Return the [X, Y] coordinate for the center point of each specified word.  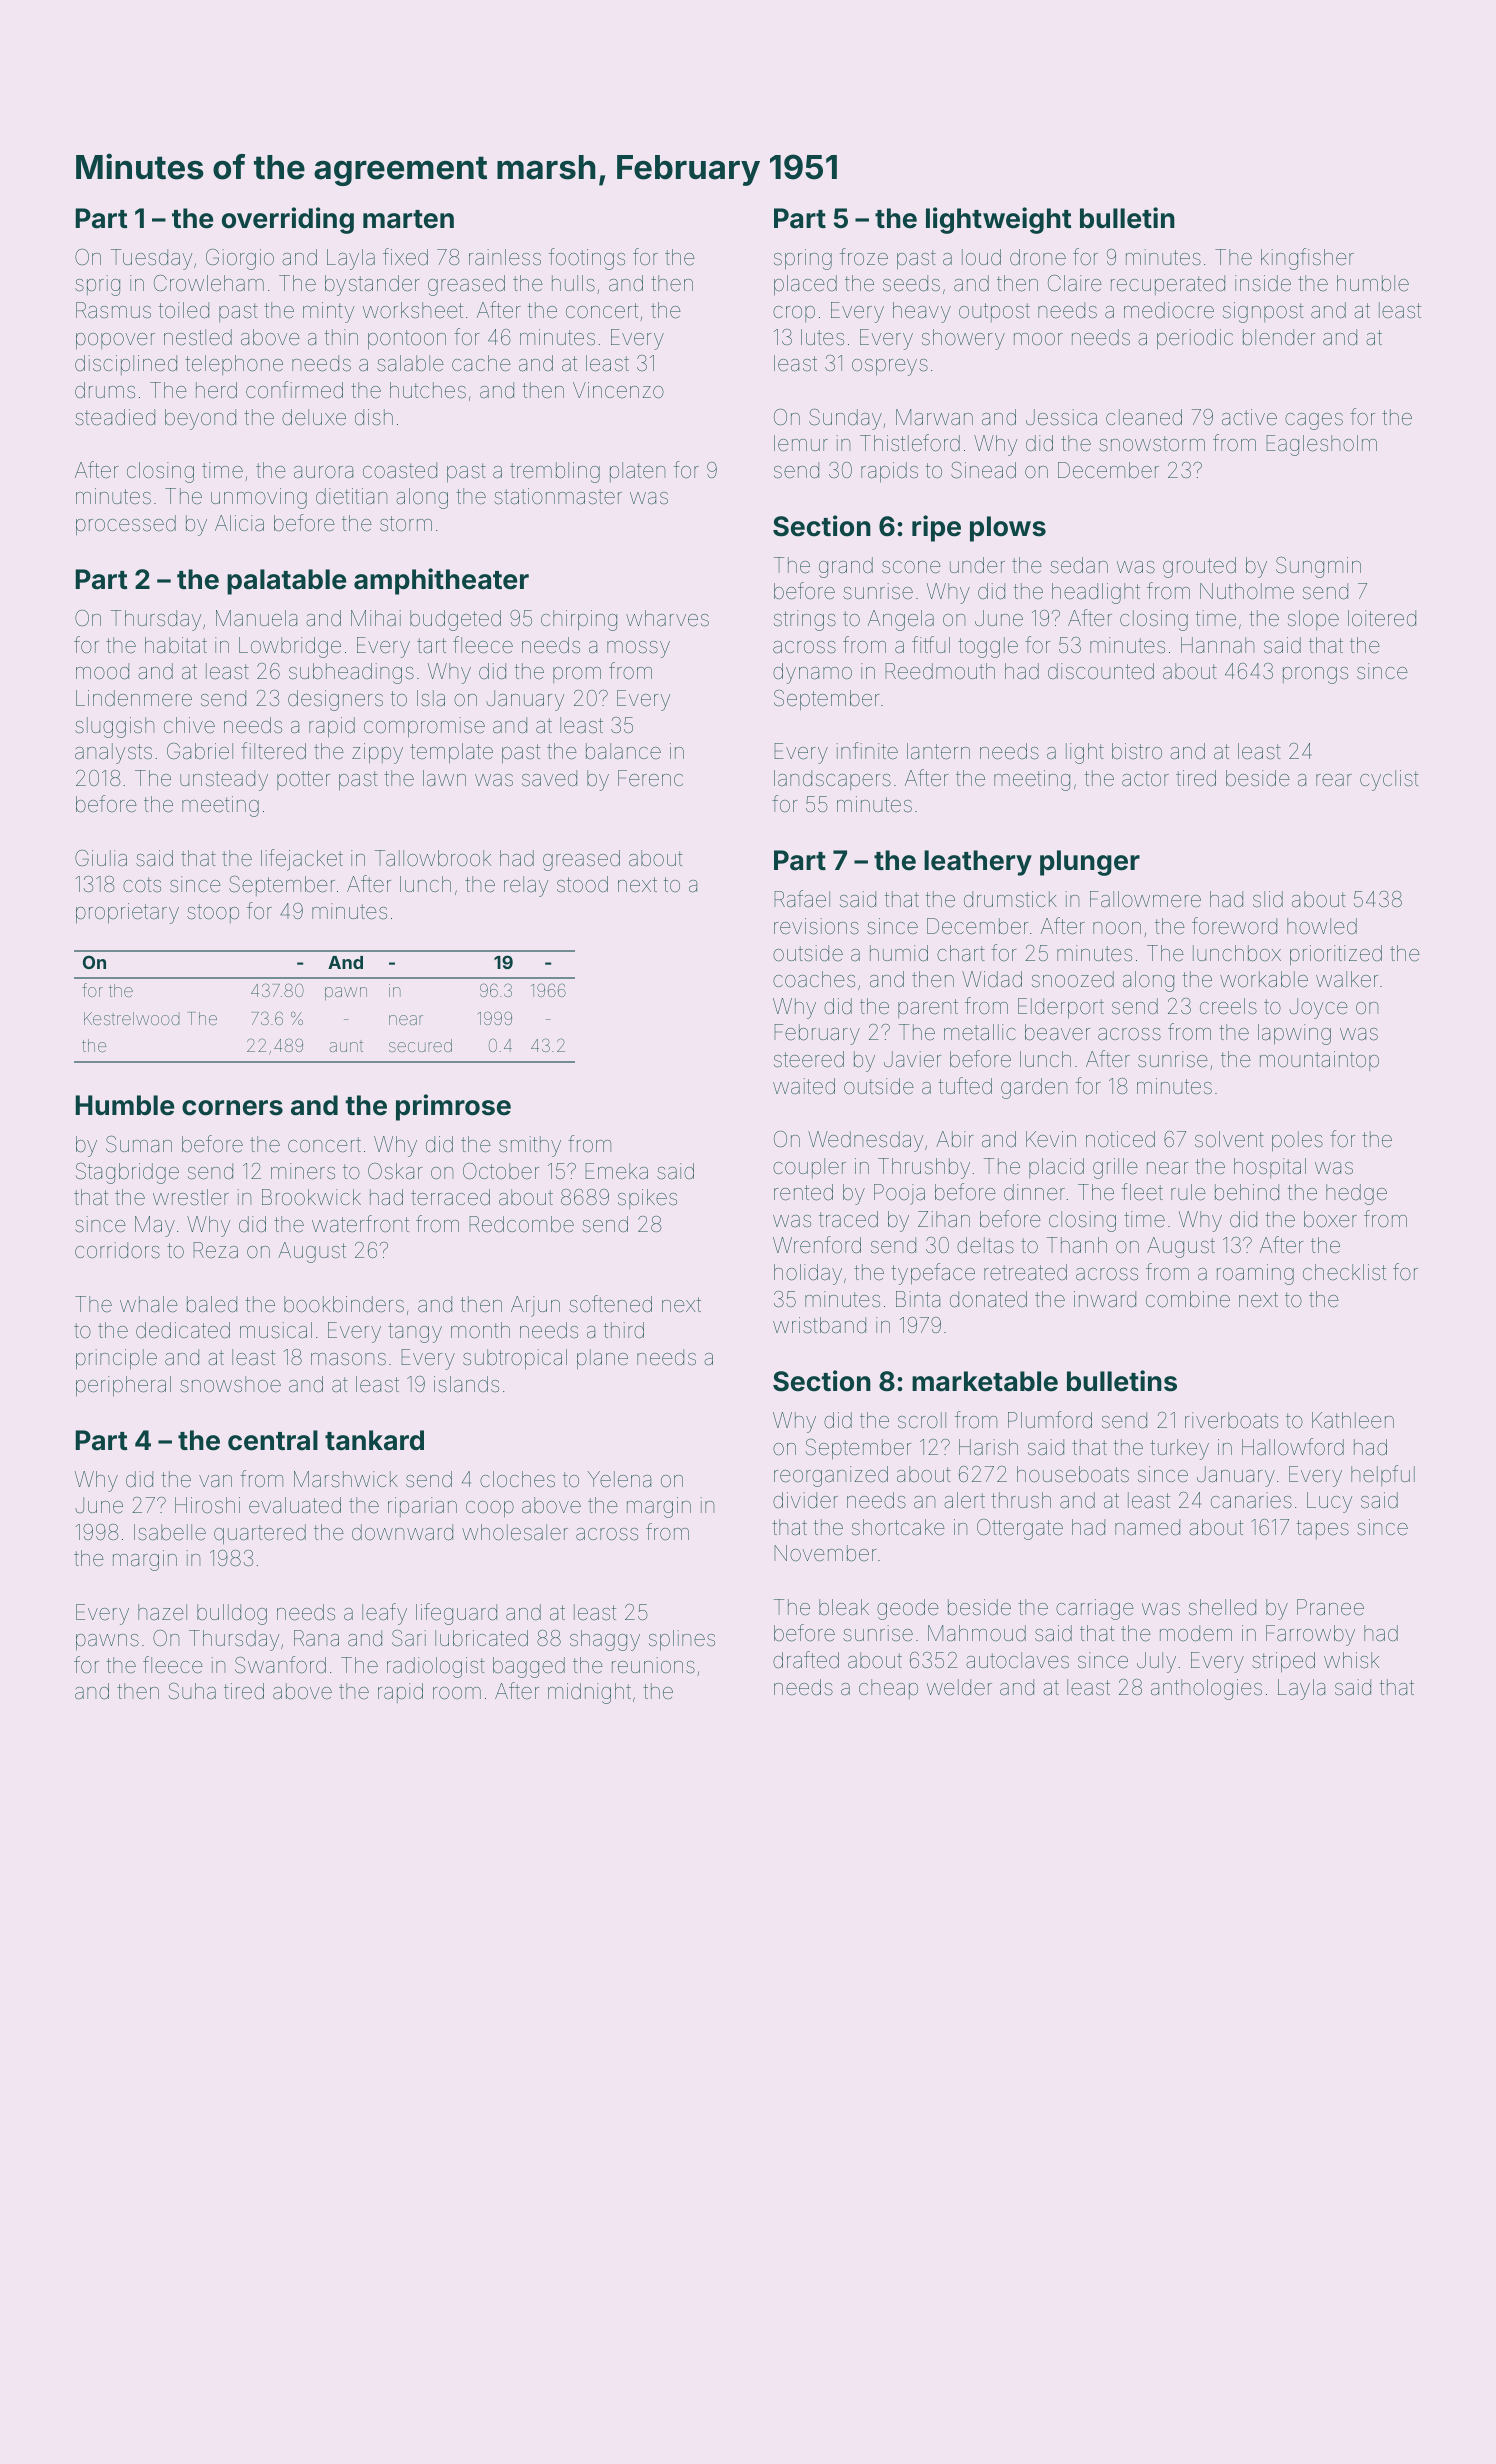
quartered [260, 1534]
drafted [806, 1660]
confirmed [294, 390]
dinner [1034, 1192]
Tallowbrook [433, 858]
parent [928, 1008]
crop [794, 314]
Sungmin [1318, 567]
